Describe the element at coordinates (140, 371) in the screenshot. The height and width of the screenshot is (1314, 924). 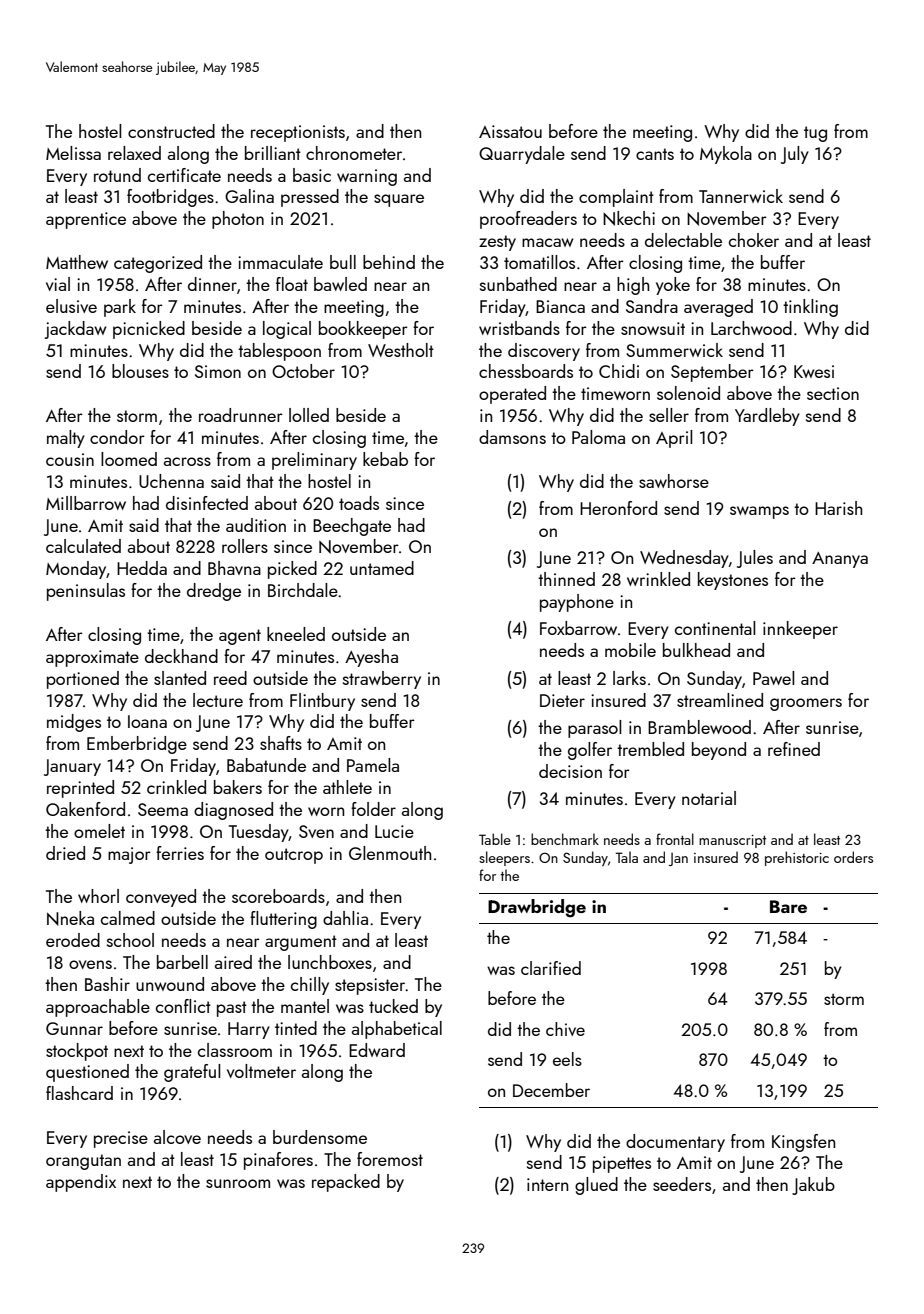
I see `blouses` at that location.
